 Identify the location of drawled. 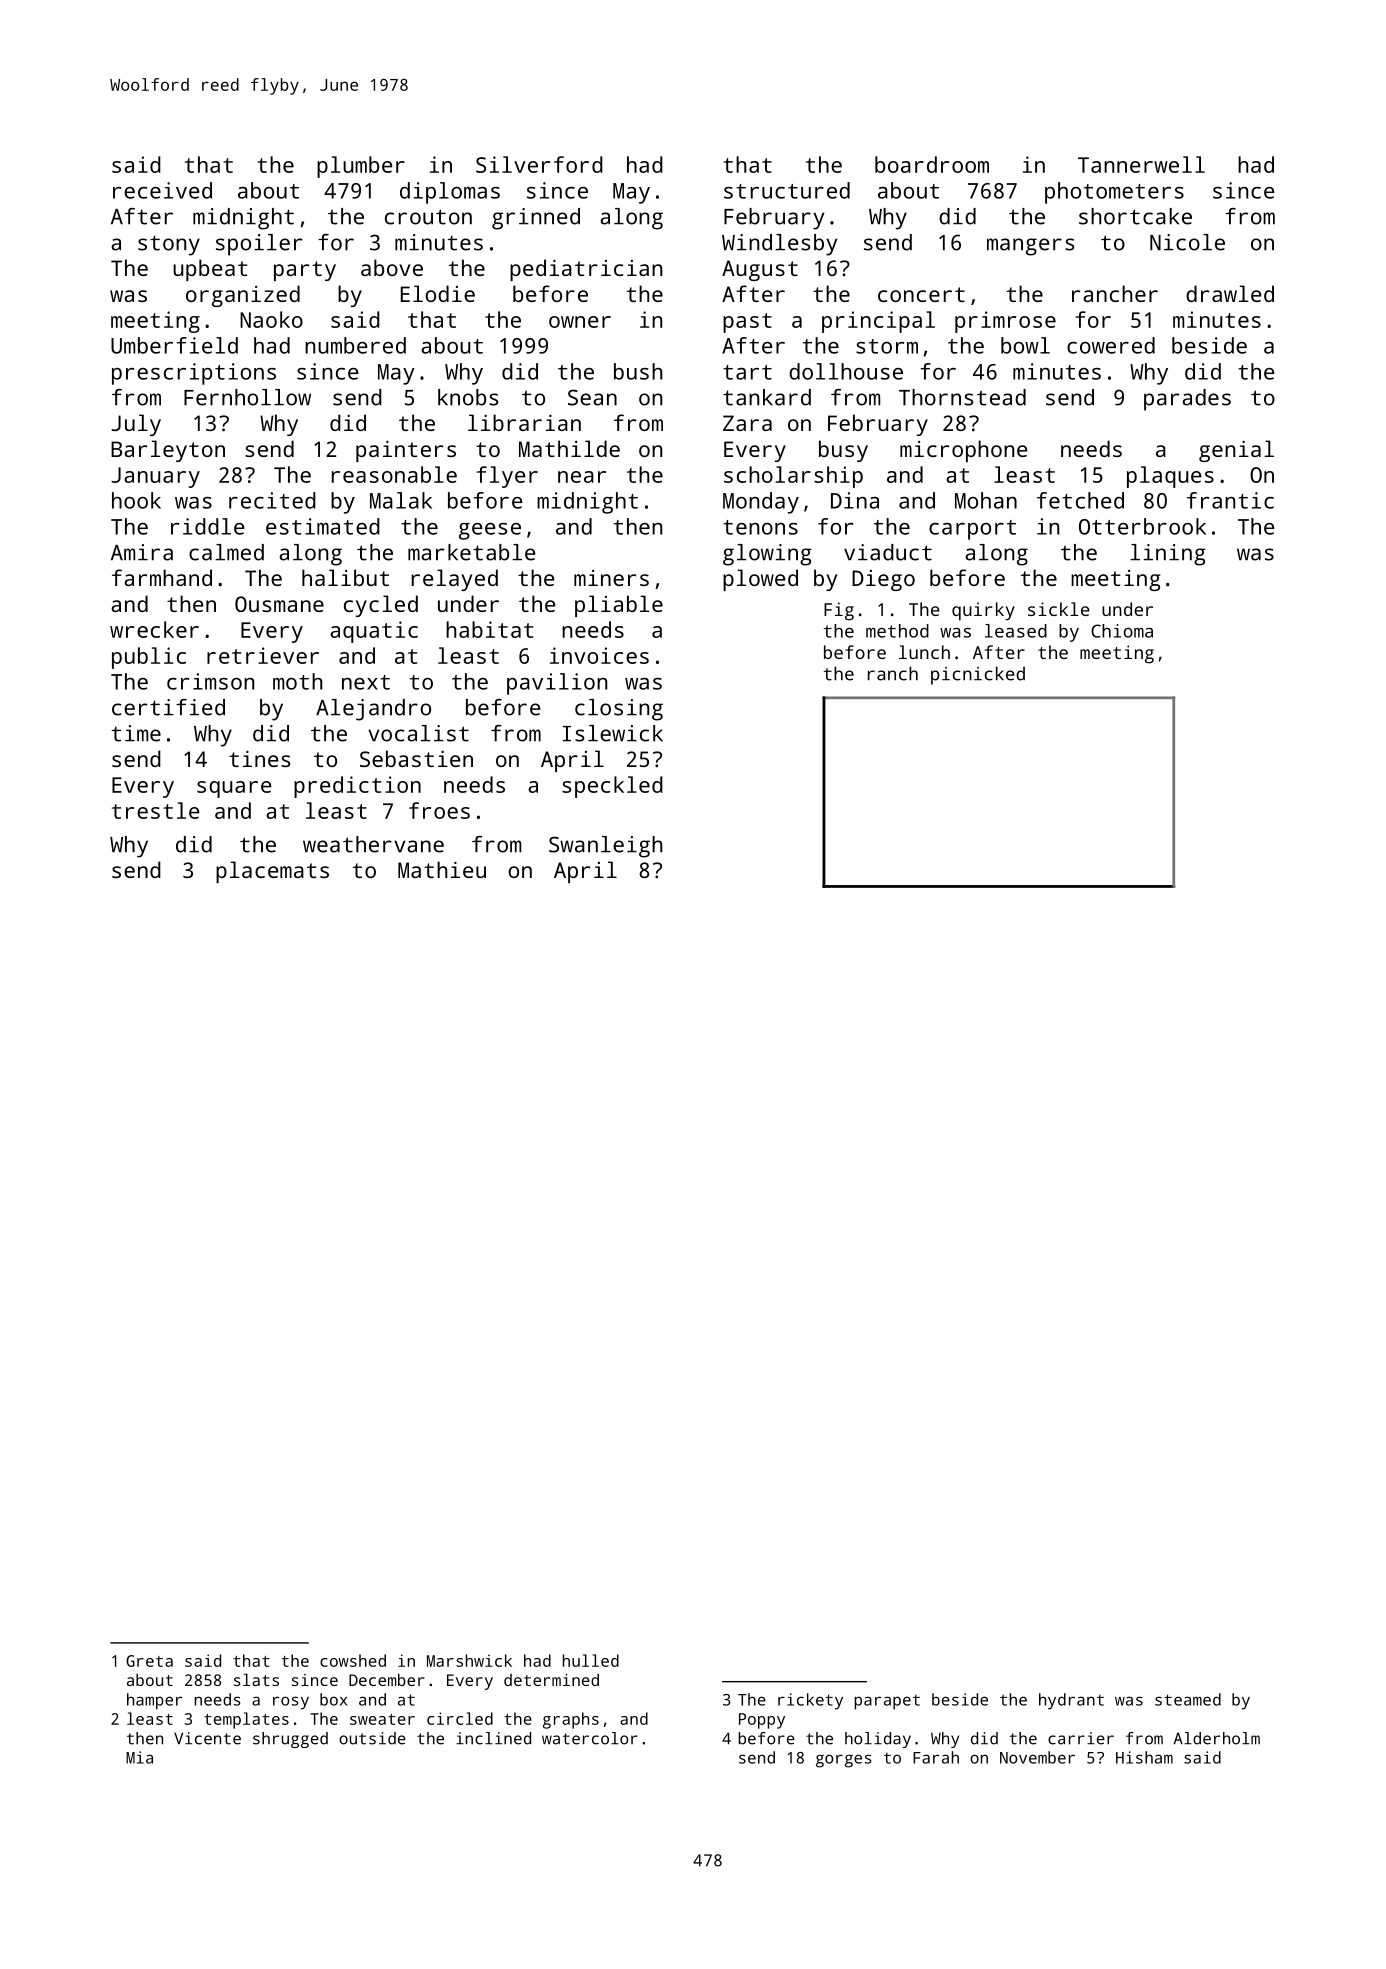
(1230, 293).
